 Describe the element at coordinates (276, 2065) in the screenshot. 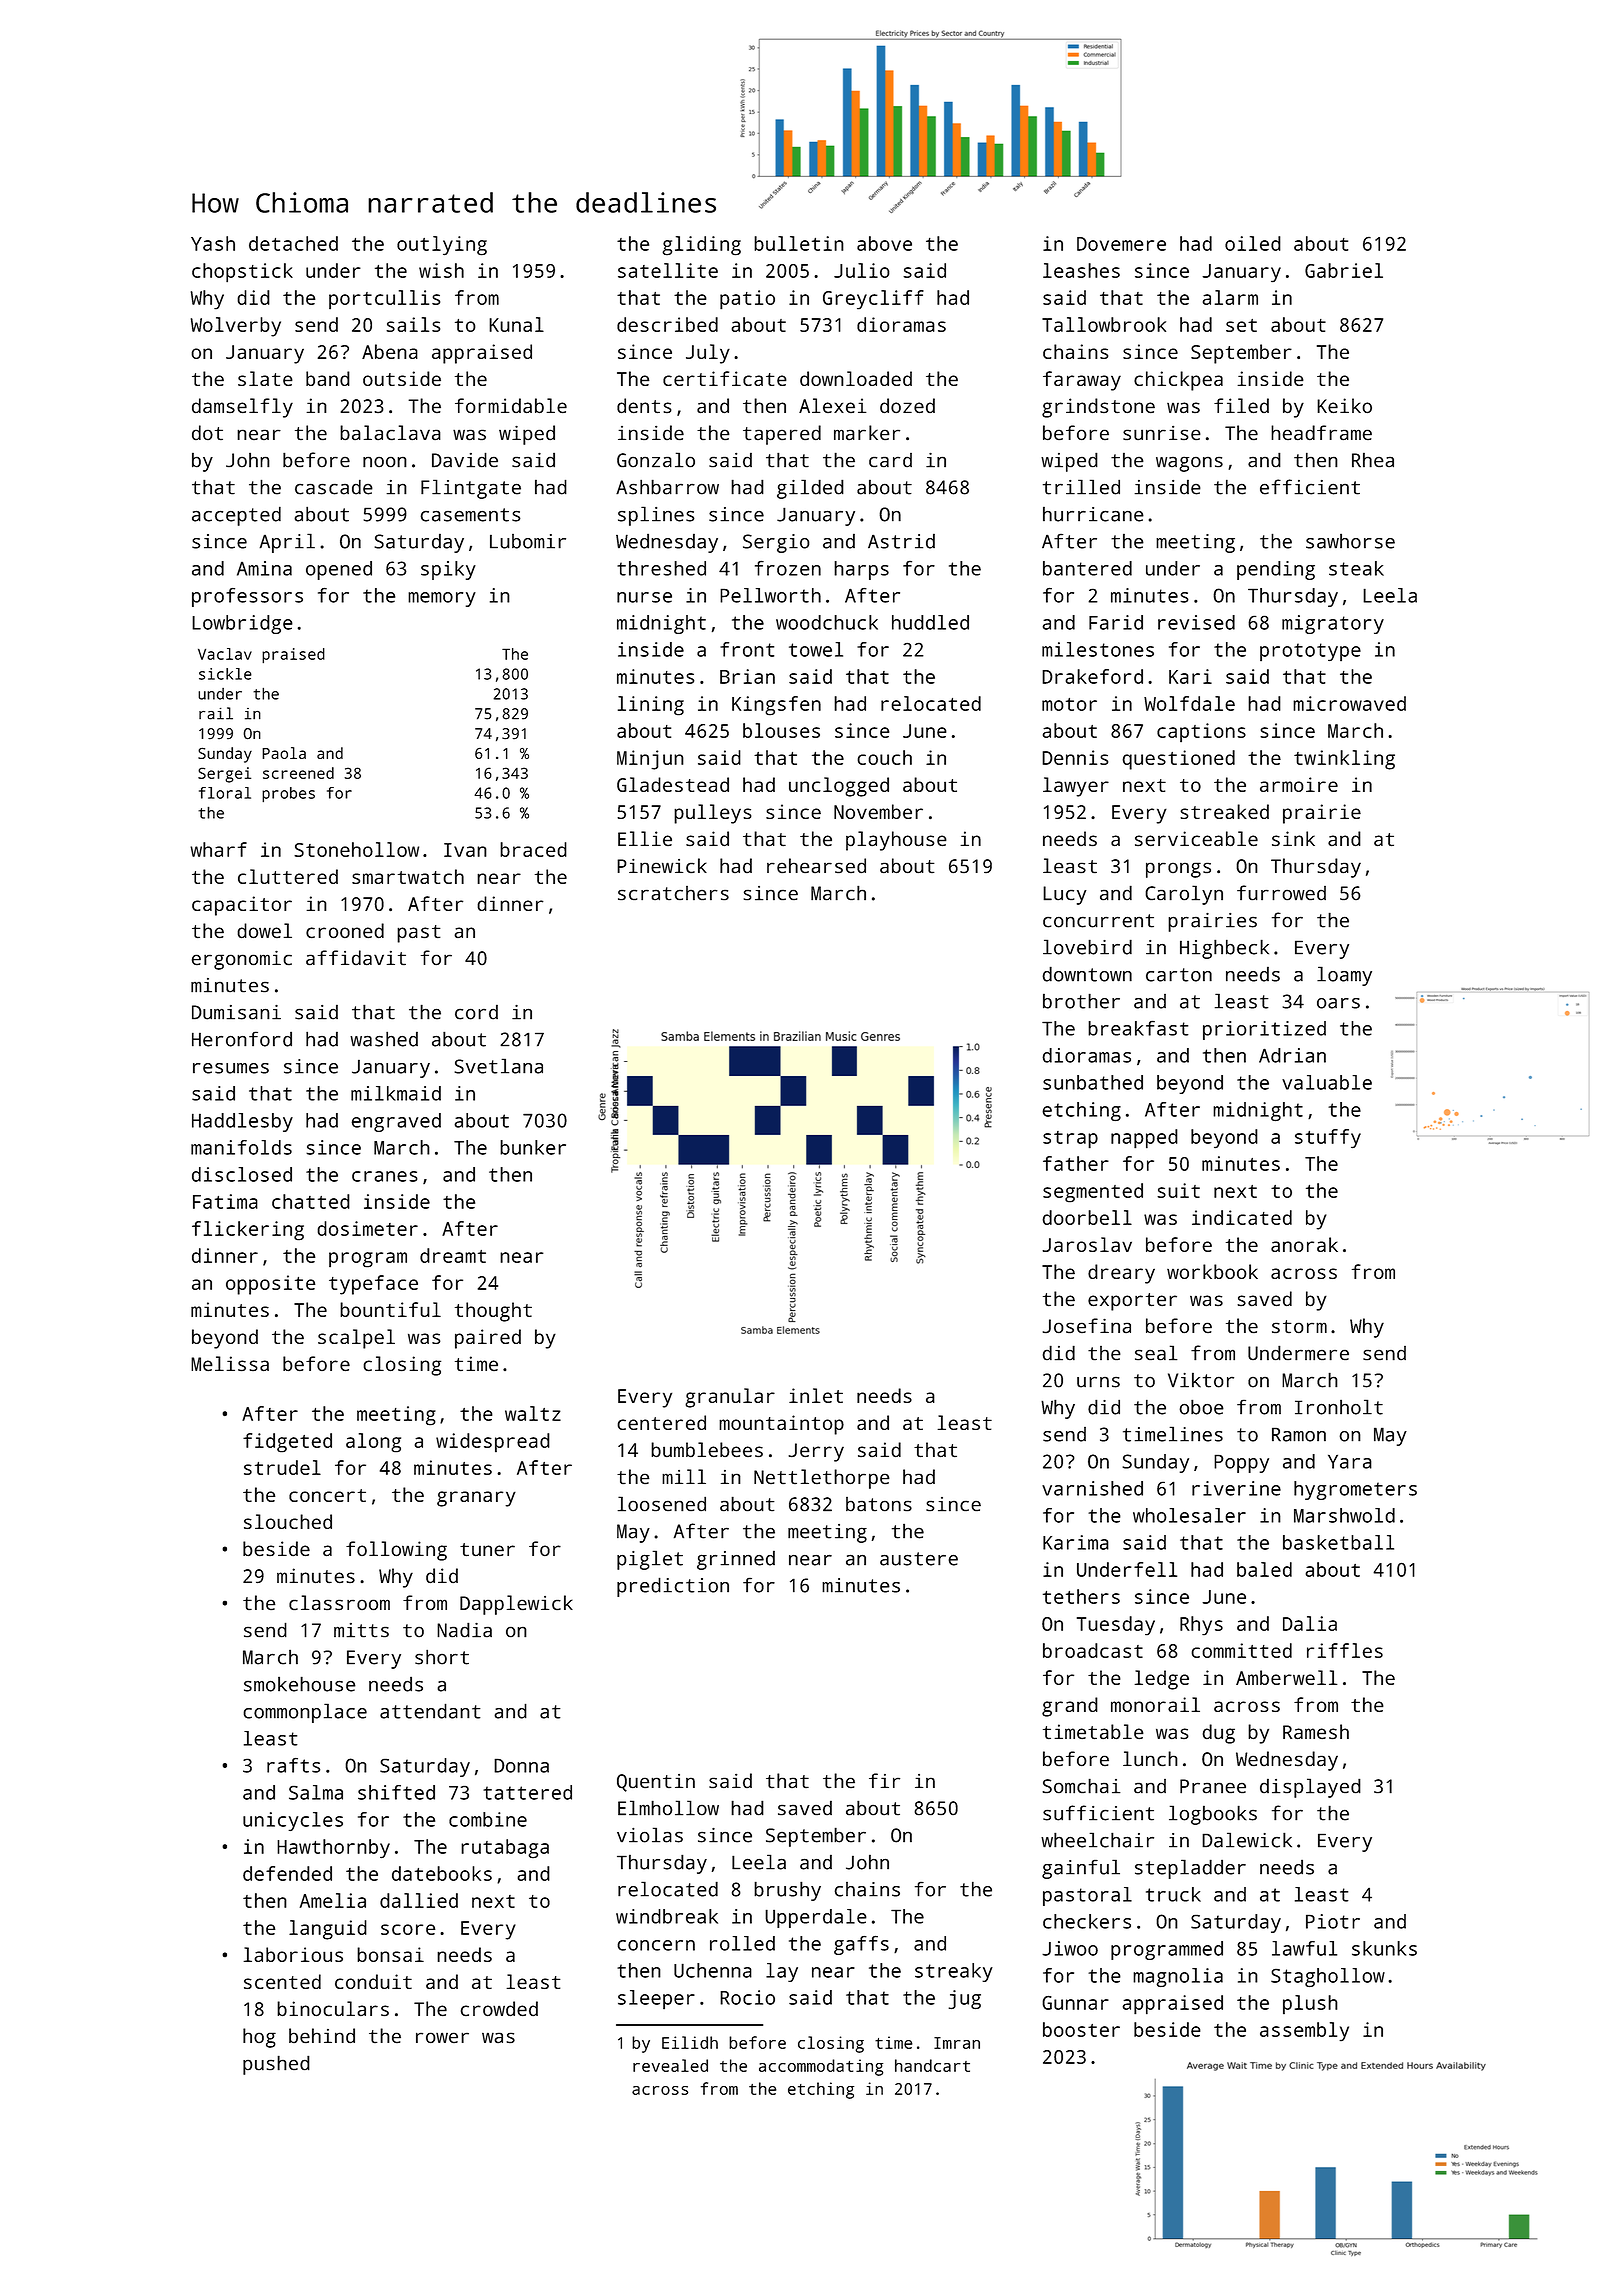

I see `pushed` at that location.
